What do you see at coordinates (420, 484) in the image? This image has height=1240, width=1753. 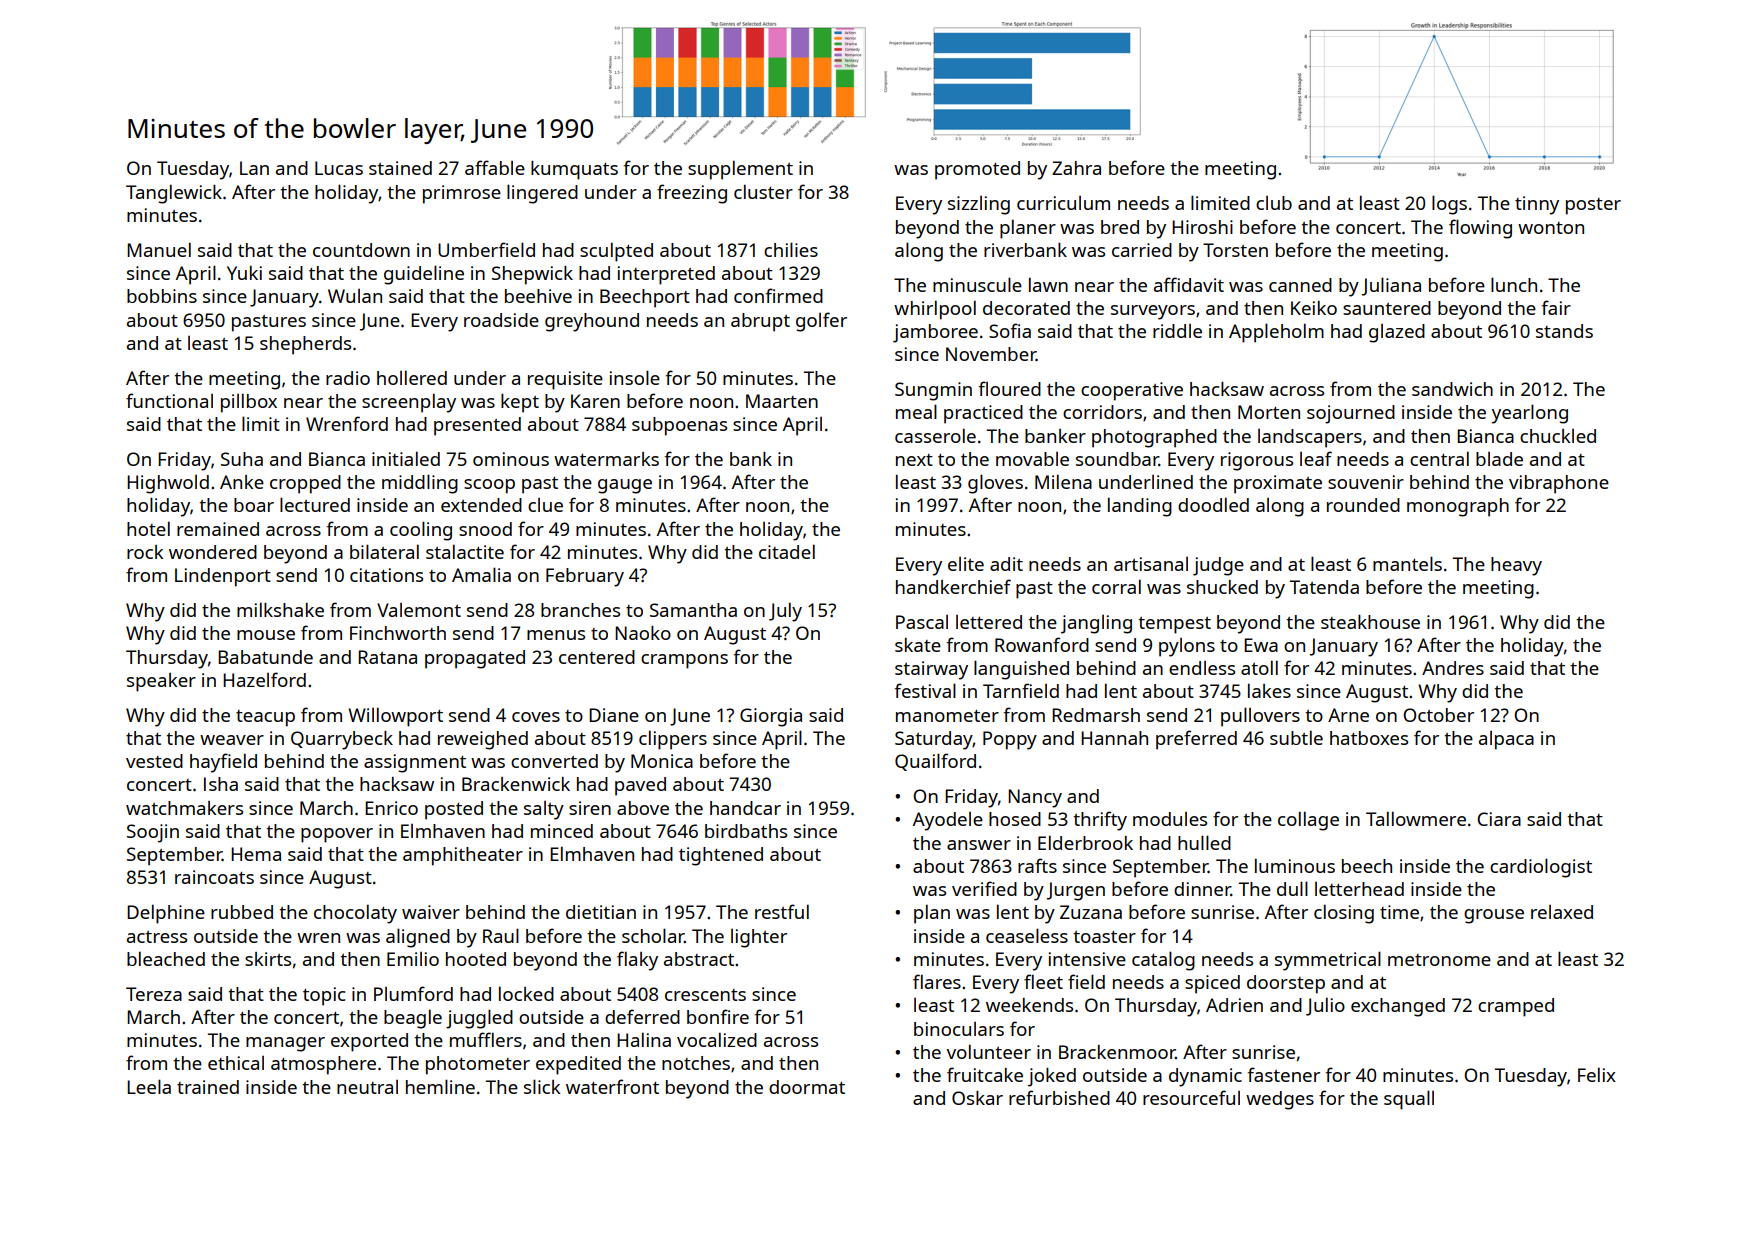 I see `middling` at bounding box center [420, 484].
